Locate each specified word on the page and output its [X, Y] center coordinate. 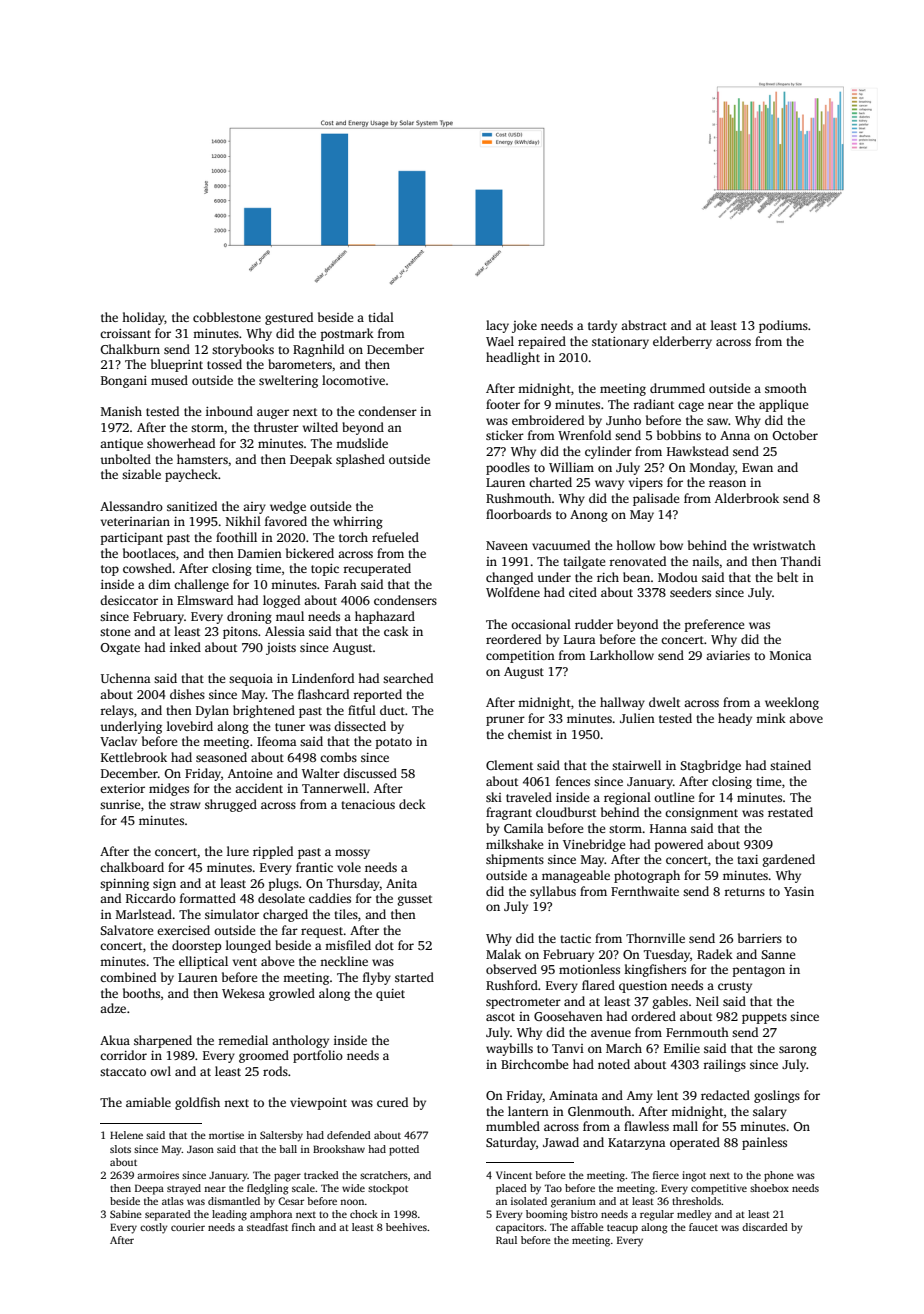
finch [303, 1227]
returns [744, 892]
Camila [524, 828]
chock [364, 1214]
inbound [229, 411]
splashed [360, 460]
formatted [208, 898]
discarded [765, 1227]
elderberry [682, 342]
